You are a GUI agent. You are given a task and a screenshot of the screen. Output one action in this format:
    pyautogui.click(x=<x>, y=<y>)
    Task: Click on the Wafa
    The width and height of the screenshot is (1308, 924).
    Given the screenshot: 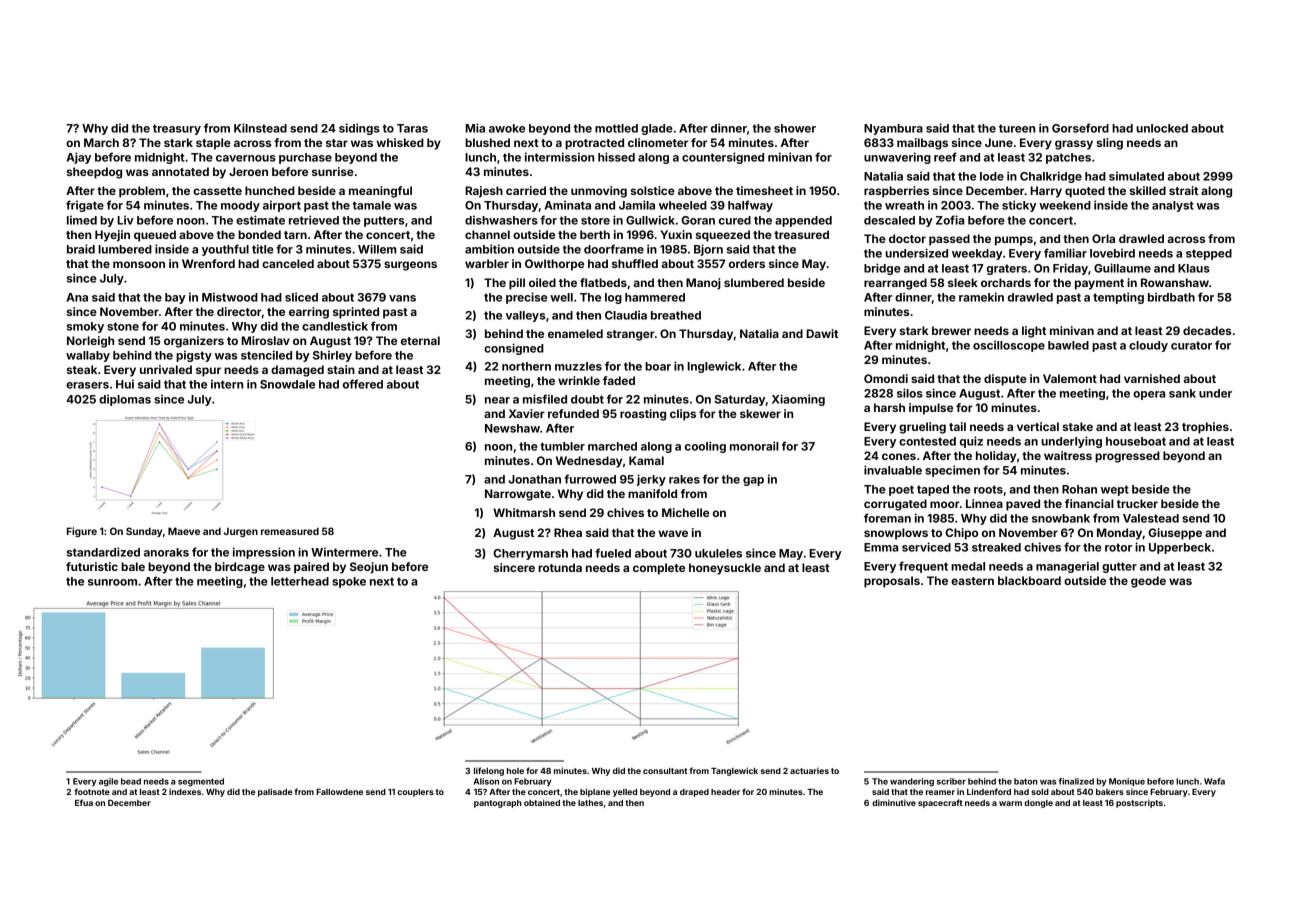 What is the action you would take?
    pyautogui.click(x=1214, y=781)
